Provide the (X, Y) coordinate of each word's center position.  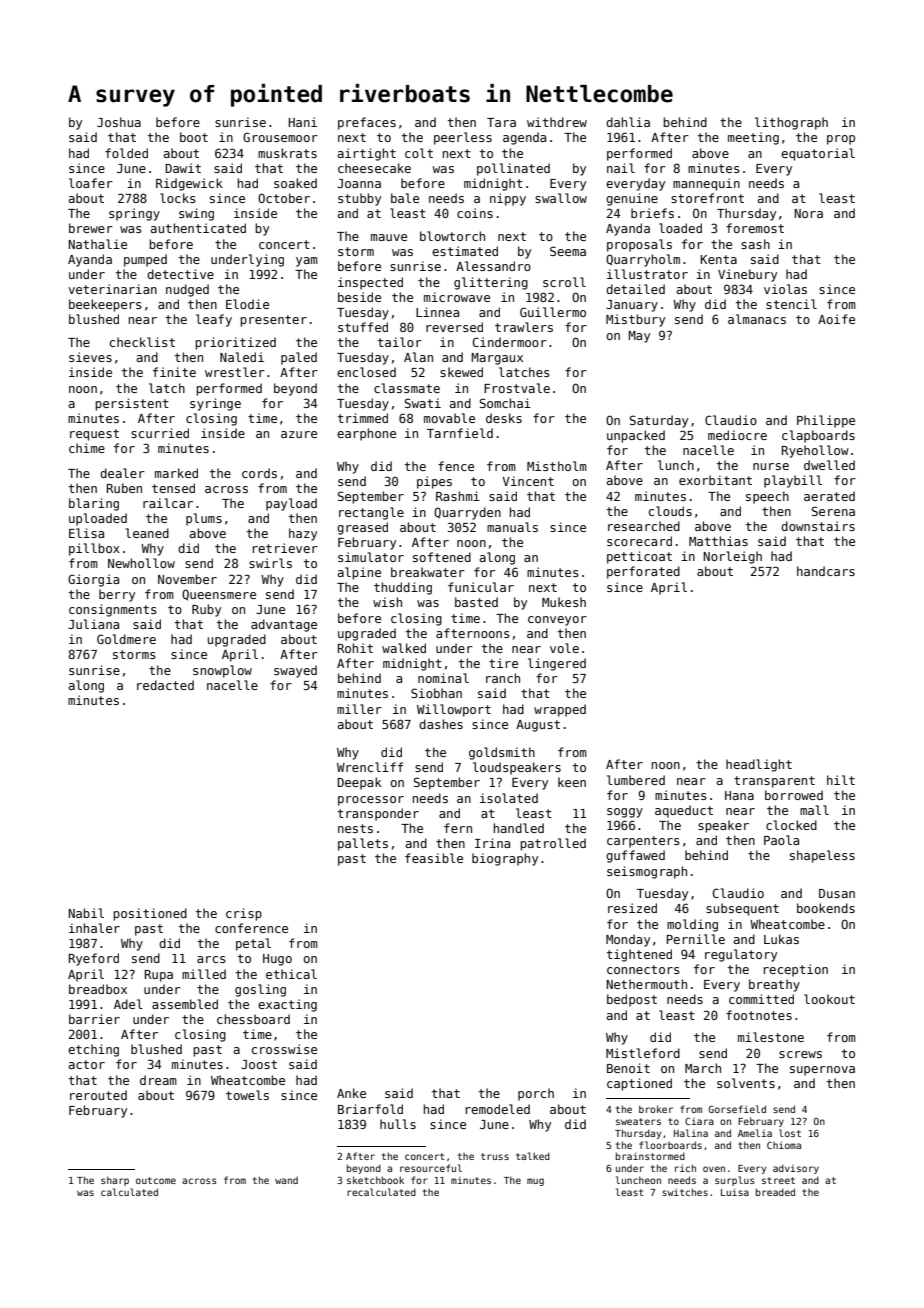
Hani (302, 122)
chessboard (253, 1019)
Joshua (119, 122)
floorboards (670, 1145)
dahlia (628, 122)
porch (536, 1094)
